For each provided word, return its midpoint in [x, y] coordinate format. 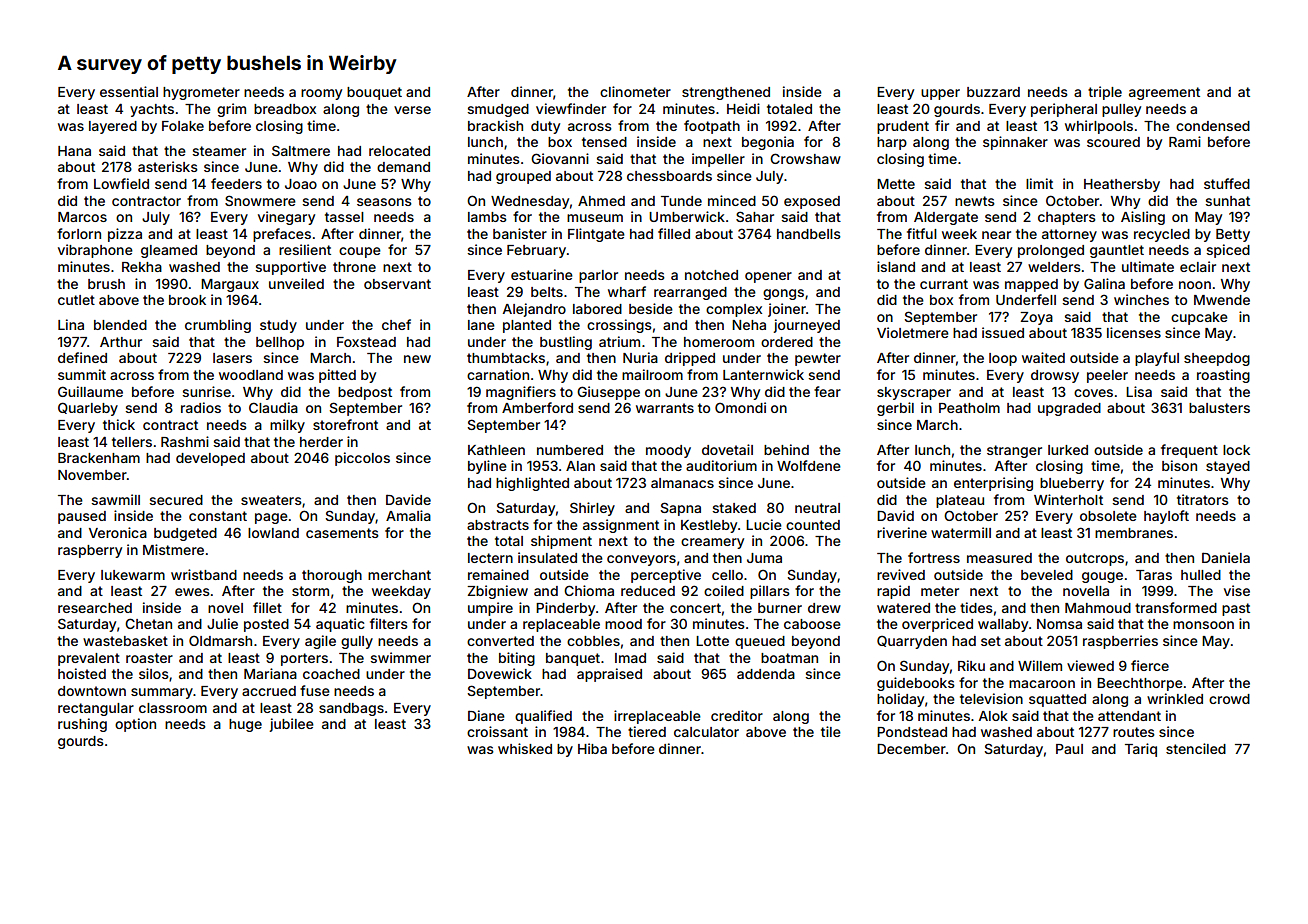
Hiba [592, 748]
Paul [1069, 749]
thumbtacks [506, 358]
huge [245, 725]
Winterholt [1068, 499]
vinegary [286, 218]
